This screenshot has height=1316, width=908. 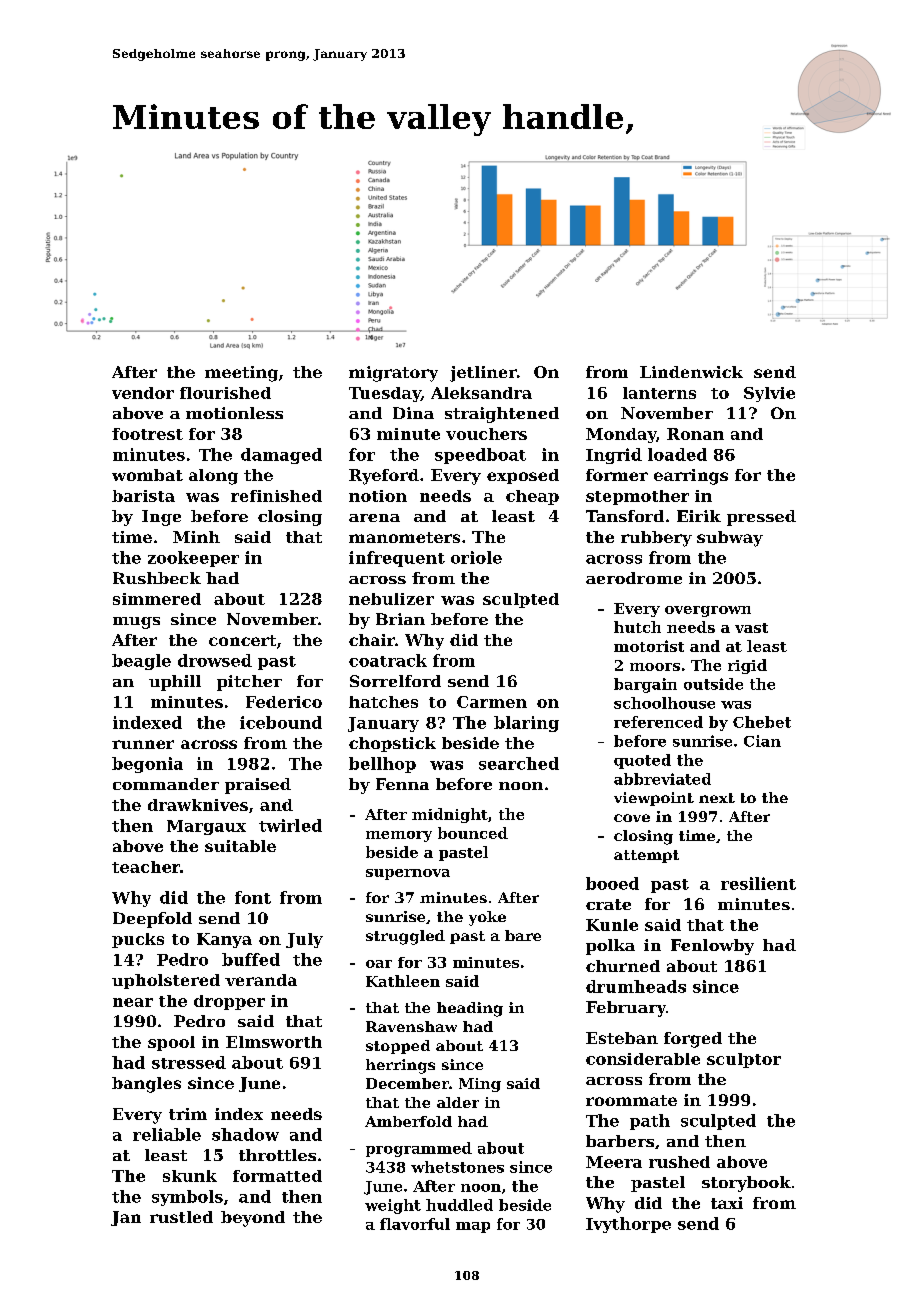 What do you see at coordinates (241, 374) in the screenshot?
I see `meeting` at bounding box center [241, 374].
